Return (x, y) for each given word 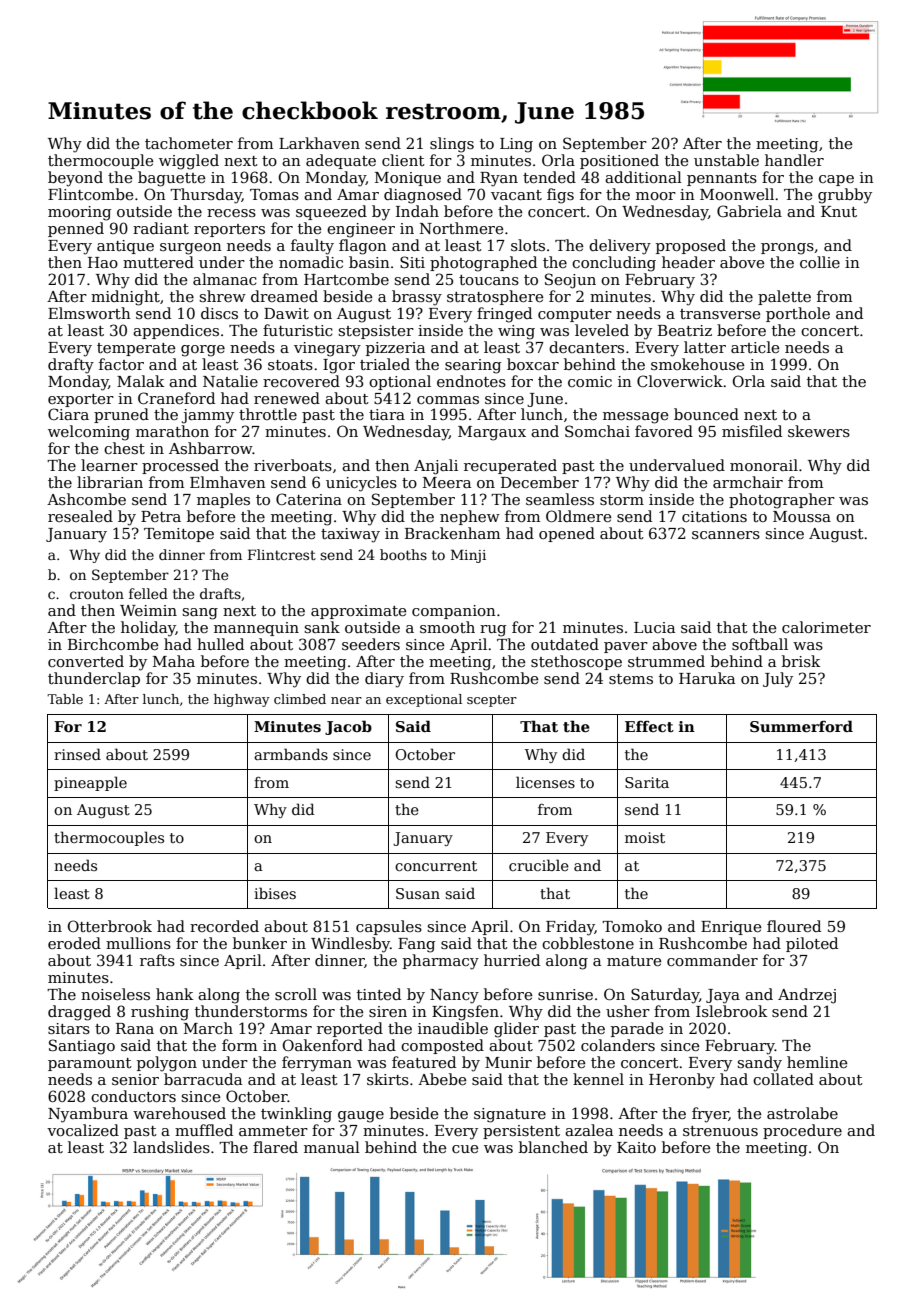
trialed (385, 364)
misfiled (752, 431)
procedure (802, 1131)
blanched (553, 1147)
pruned (121, 415)
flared (275, 1147)
